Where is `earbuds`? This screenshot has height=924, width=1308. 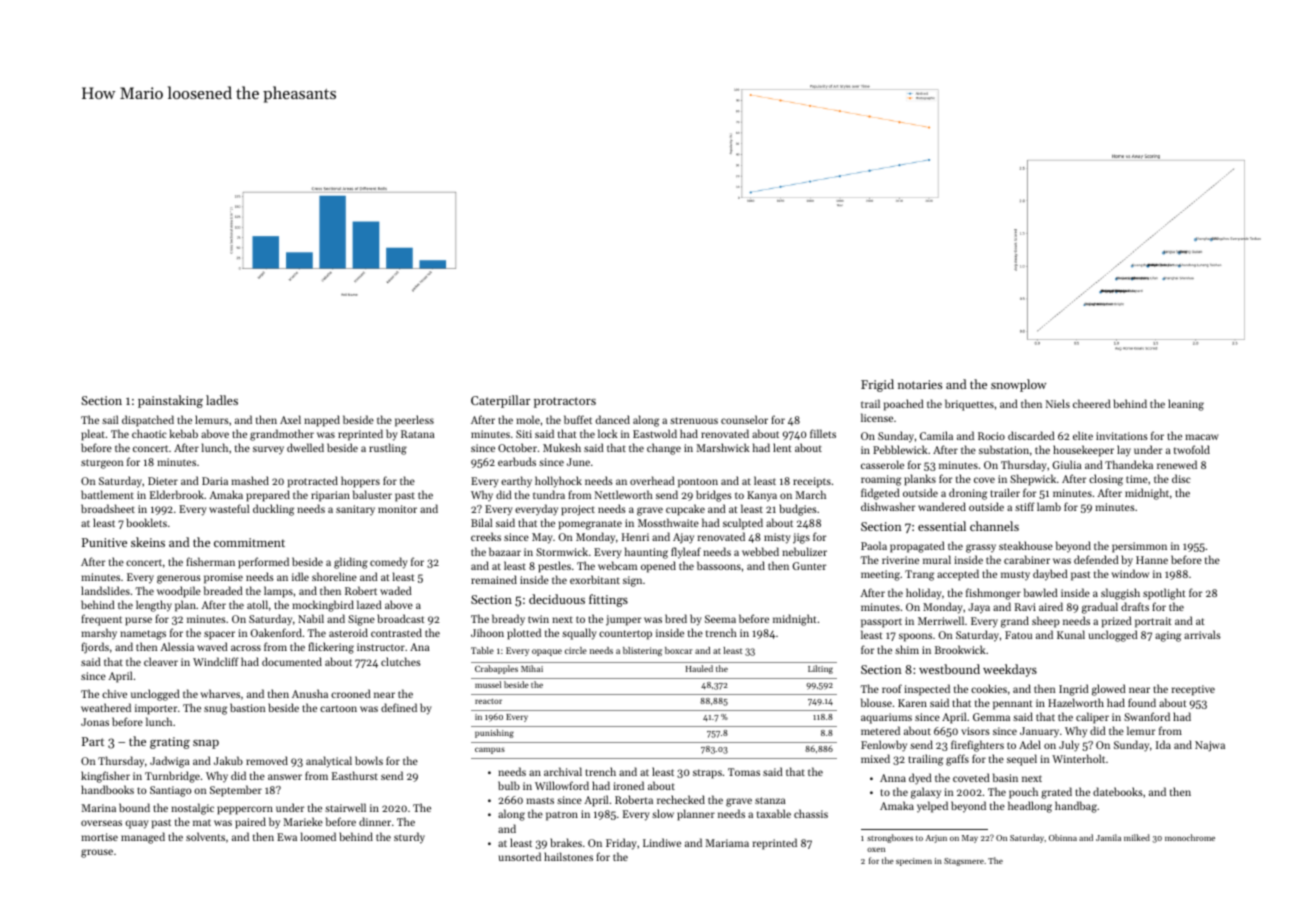 earbuds is located at coordinates (517, 461).
